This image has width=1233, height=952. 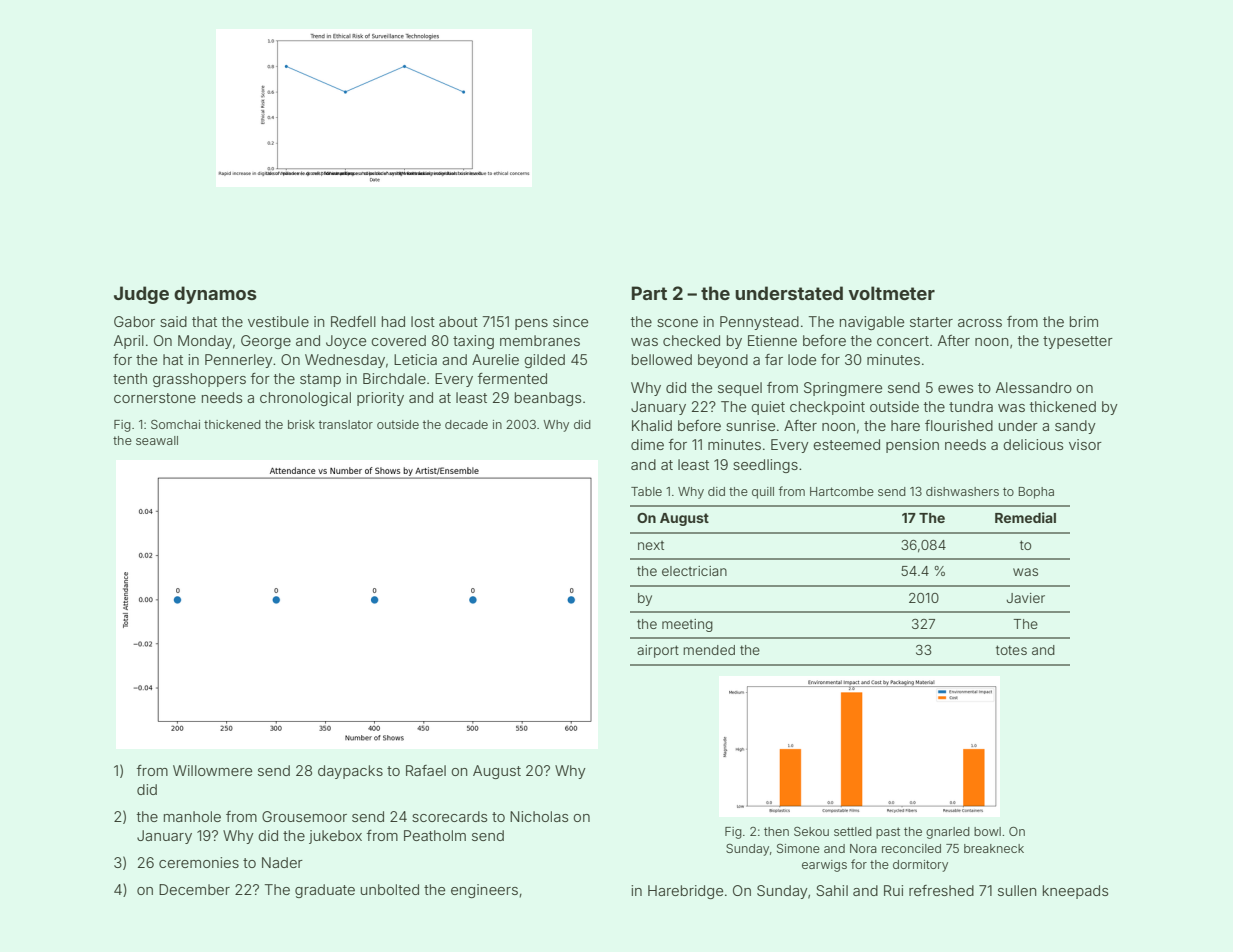 What do you see at coordinates (891, 293) in the image?
I see `voltmeter` at bounding box center [891, 293].
